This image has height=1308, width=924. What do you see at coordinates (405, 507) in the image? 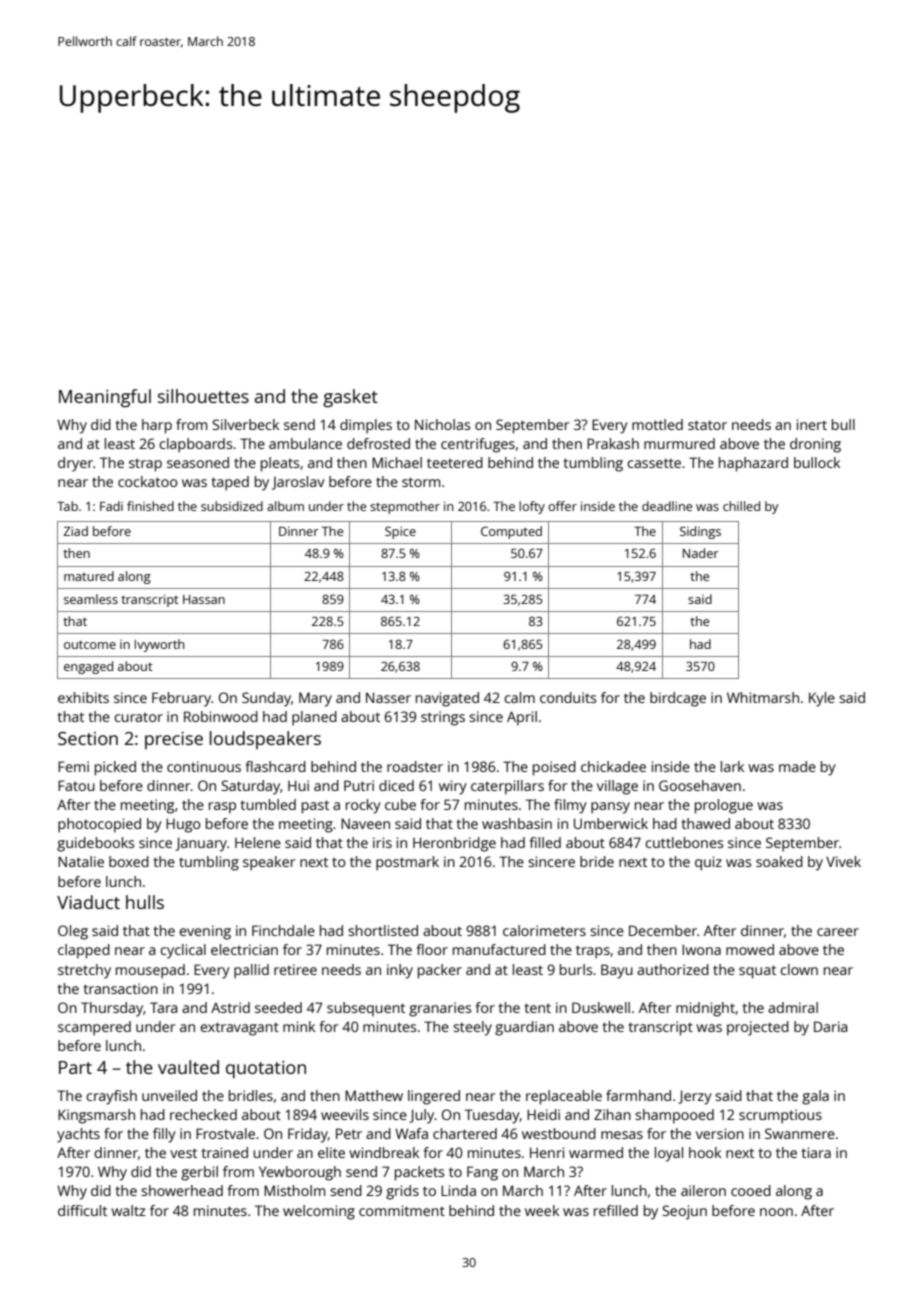
I see `stepmother` at bounding box center [405, 507].
